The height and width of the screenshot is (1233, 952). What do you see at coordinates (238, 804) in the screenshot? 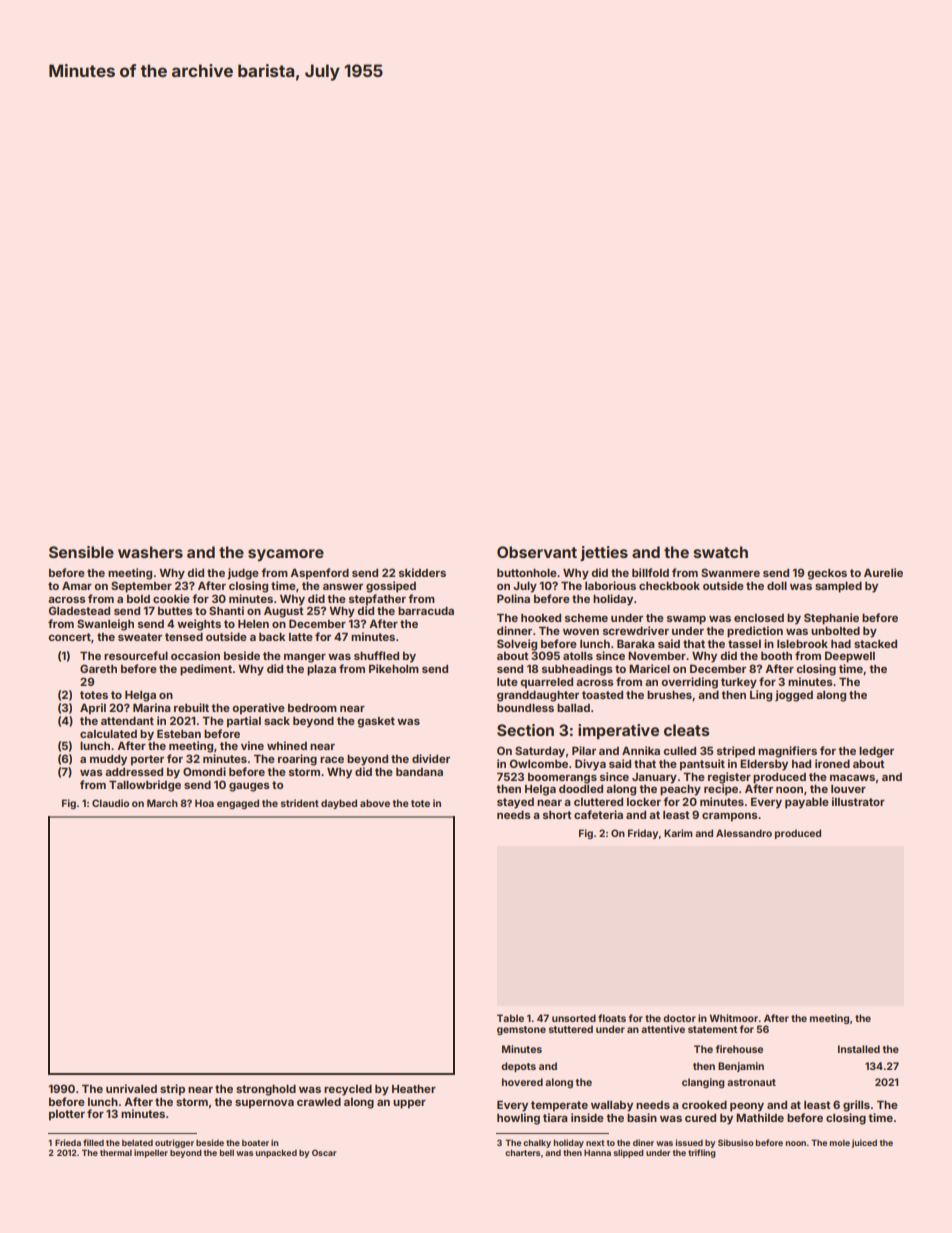
I see `engaged` at bounding box center [238, 804].
